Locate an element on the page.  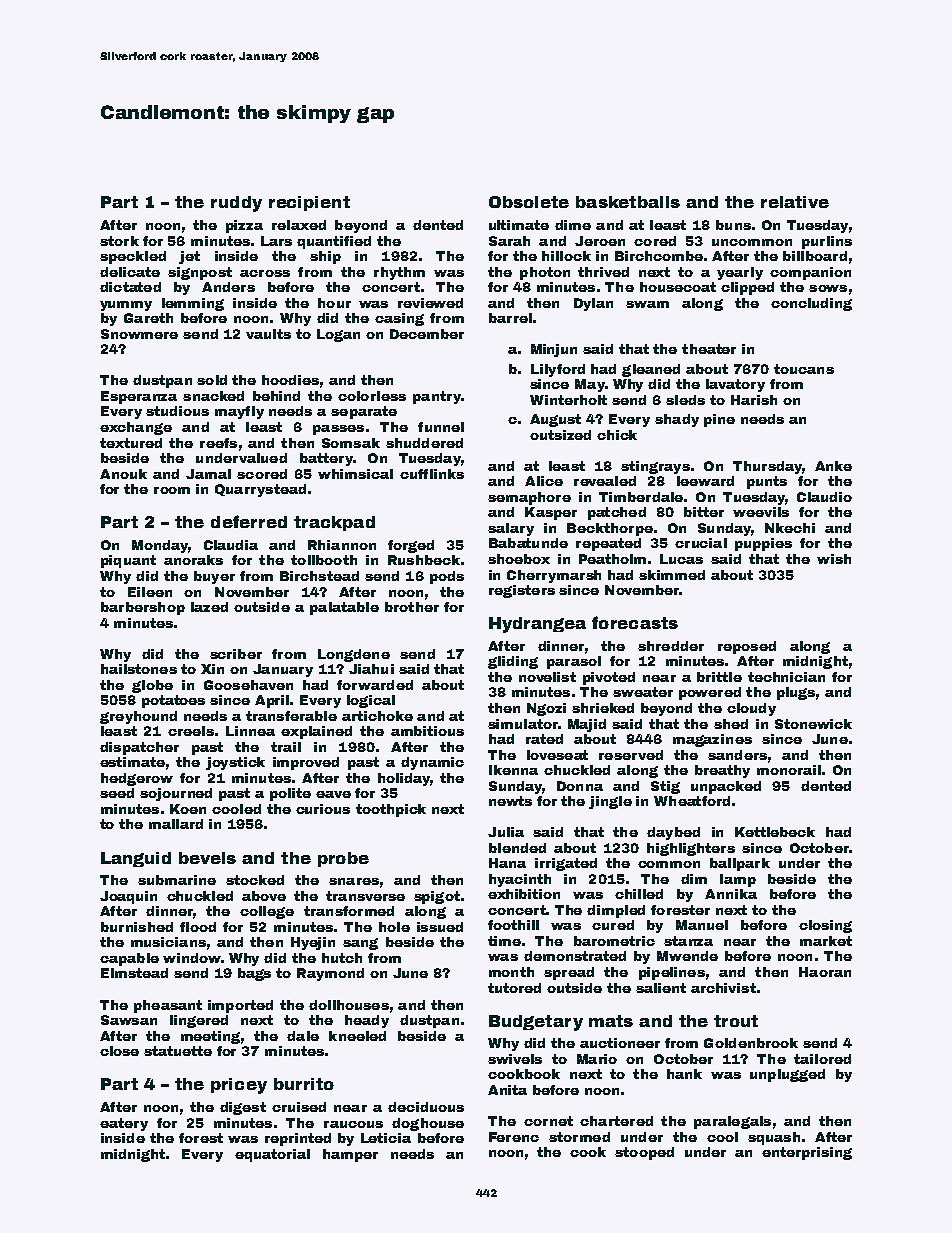
Quarrystead is located at coordinates (260, 490).
